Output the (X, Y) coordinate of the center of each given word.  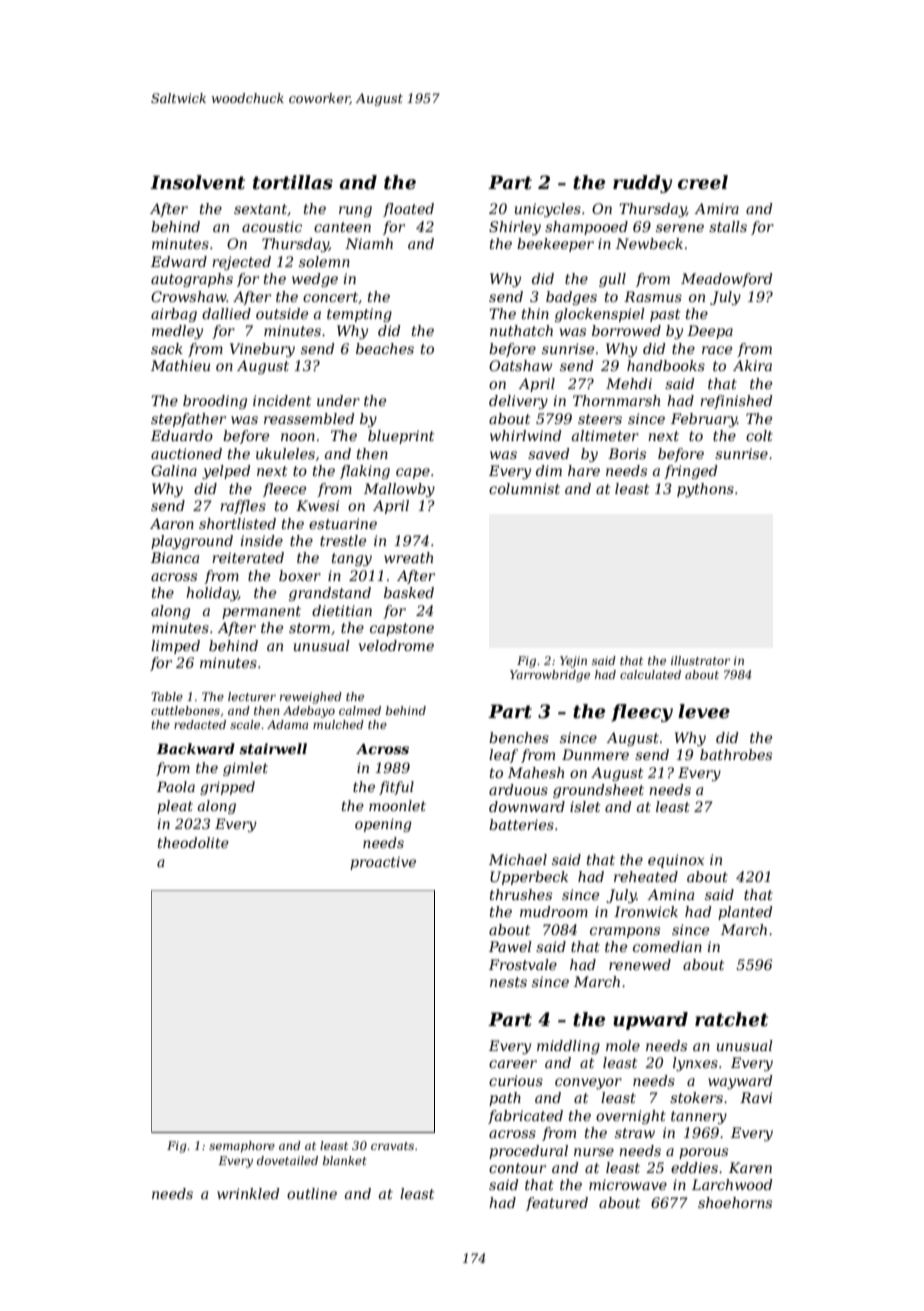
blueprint (401, 437)
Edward (179, 261)
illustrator (700, 660)
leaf (503, 756)
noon (298, 437)
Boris (627, 453)
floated (408, 210)
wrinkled (248, 1193)
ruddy (642, 184)
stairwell (273, 748)
